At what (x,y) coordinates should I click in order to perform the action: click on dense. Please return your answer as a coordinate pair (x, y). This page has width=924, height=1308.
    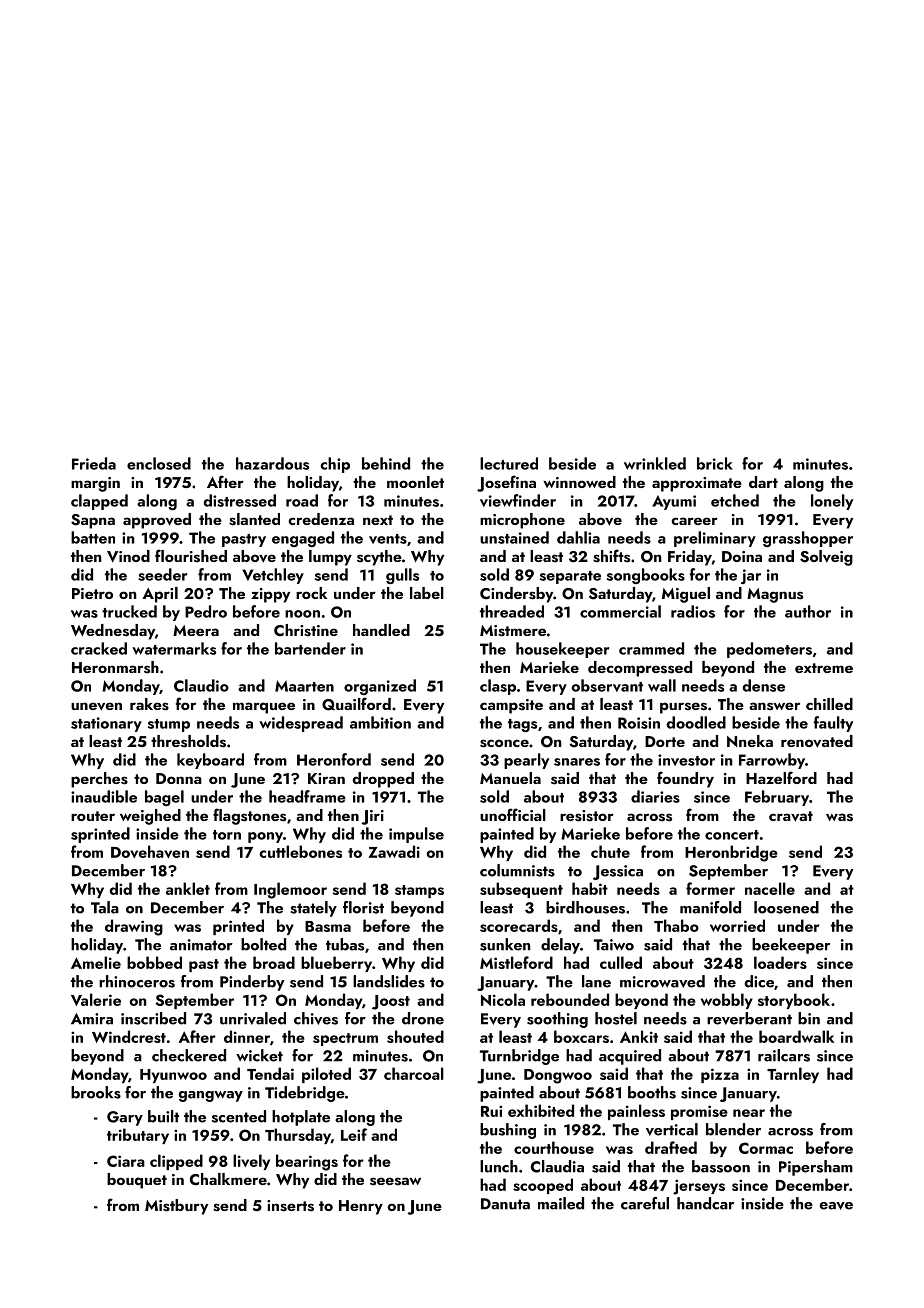
    Looking at the image, I should click on (764, 685).
